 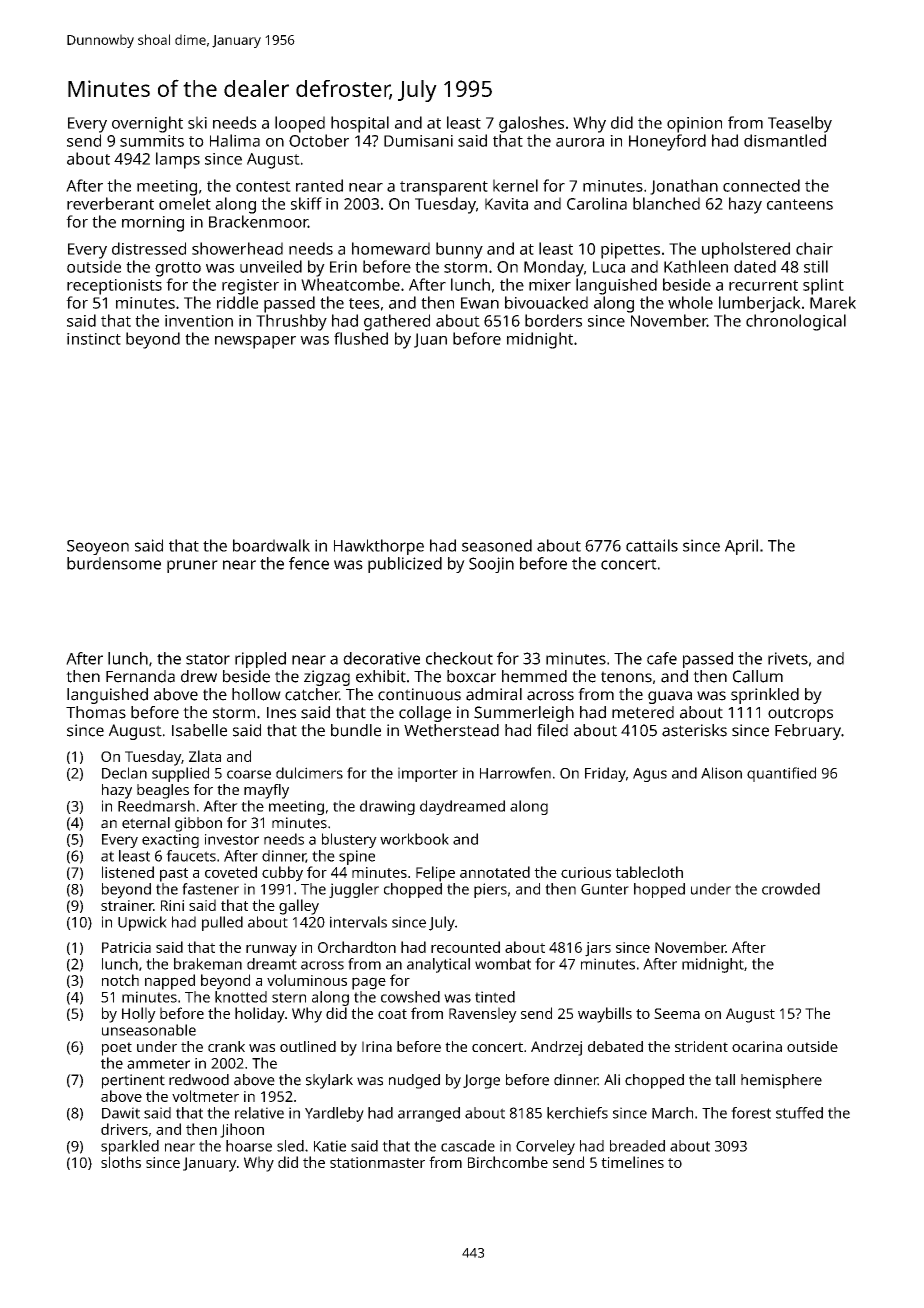 I want to click on overnight, so click(x=147, y=124).
